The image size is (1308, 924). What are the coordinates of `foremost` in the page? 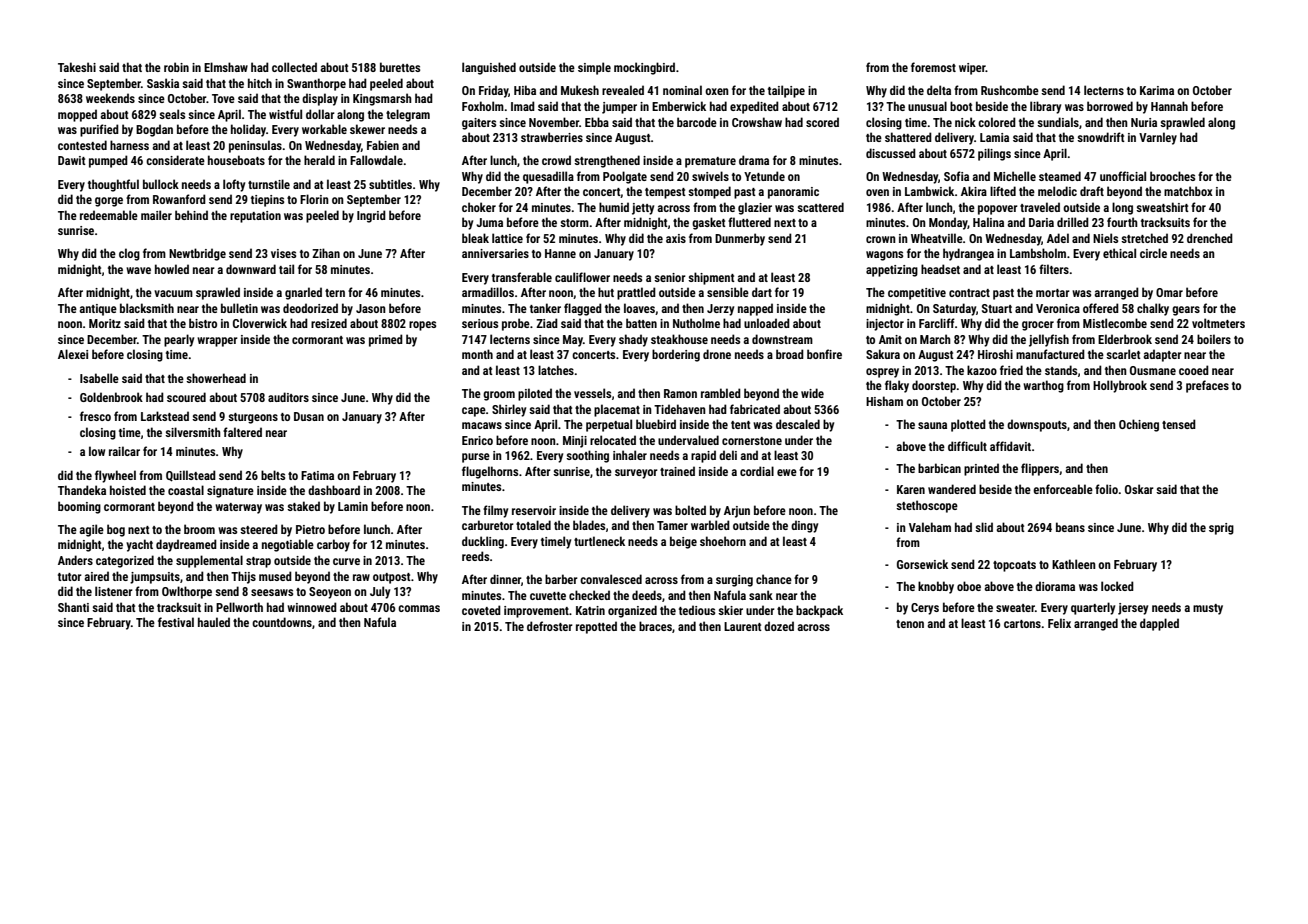 It's located at (933, 67).
